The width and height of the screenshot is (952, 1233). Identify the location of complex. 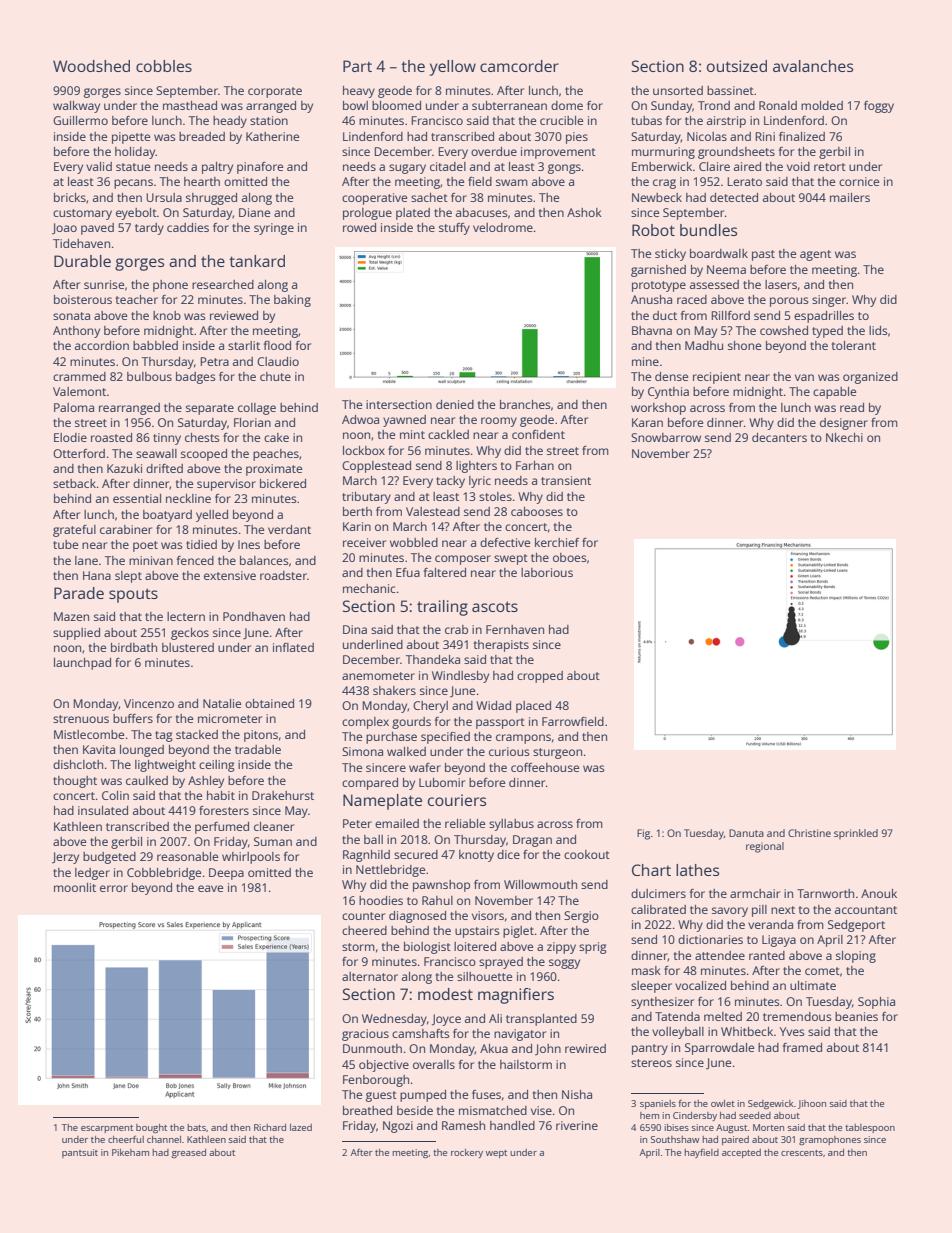
(365, 723).
